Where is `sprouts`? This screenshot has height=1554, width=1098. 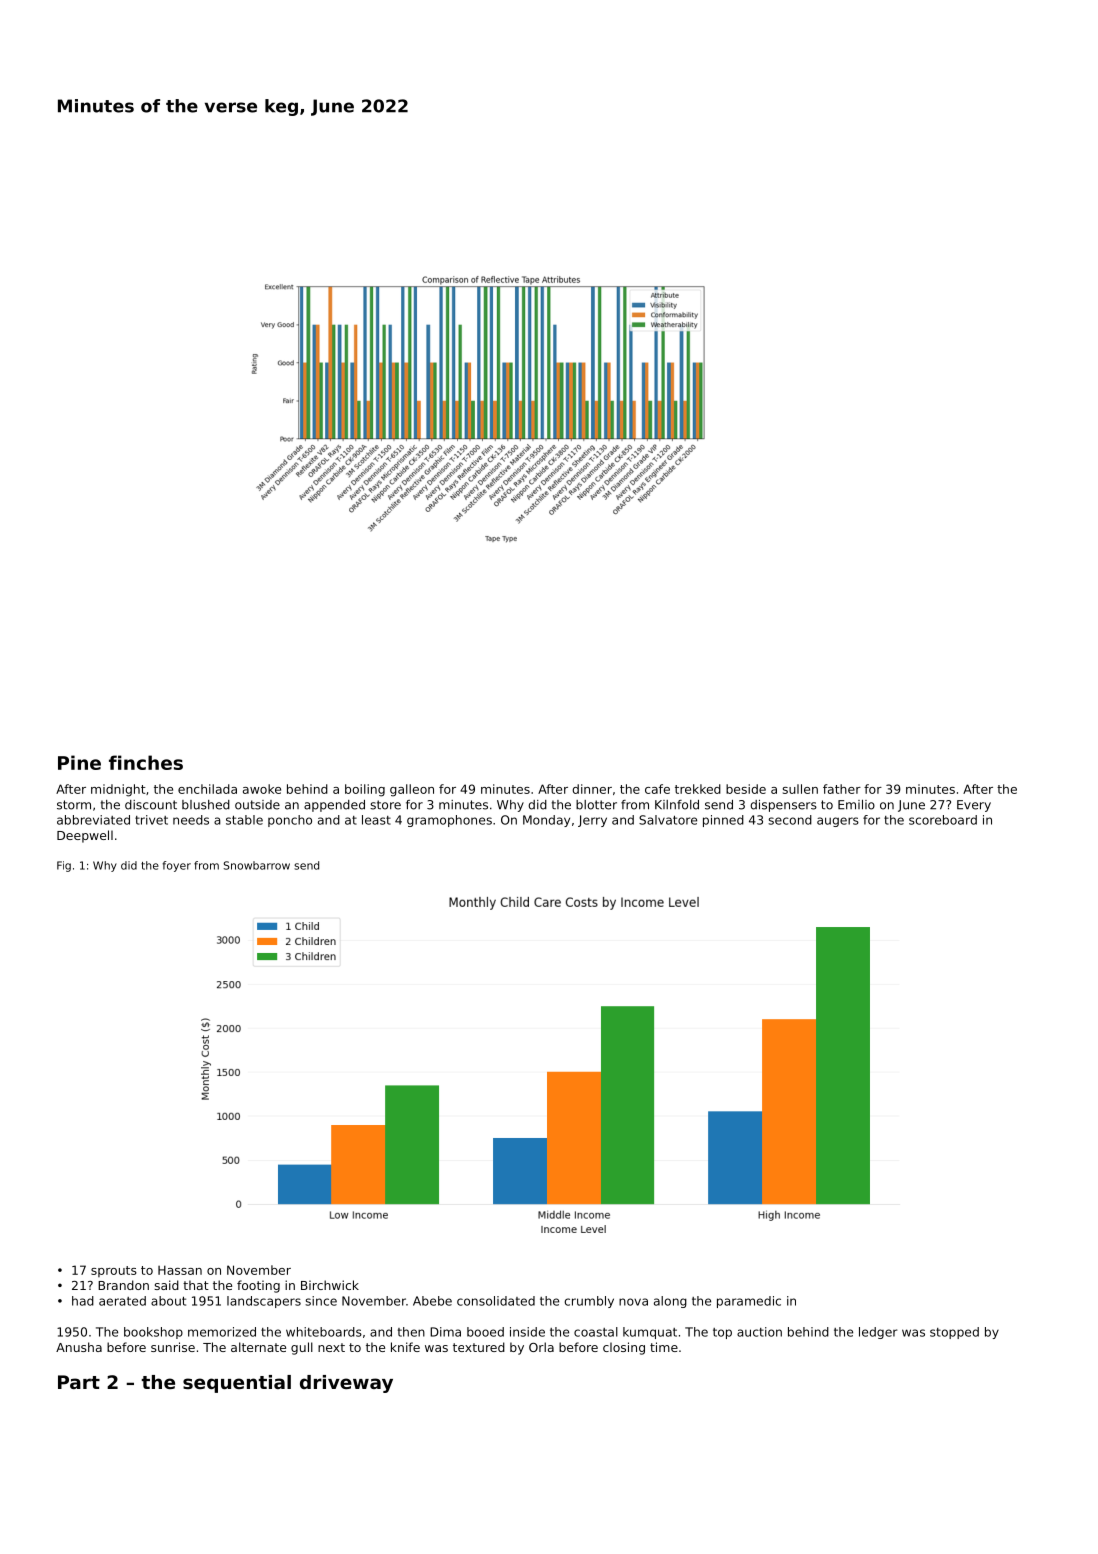 sprouts is located at coordinates (114, 1271).
